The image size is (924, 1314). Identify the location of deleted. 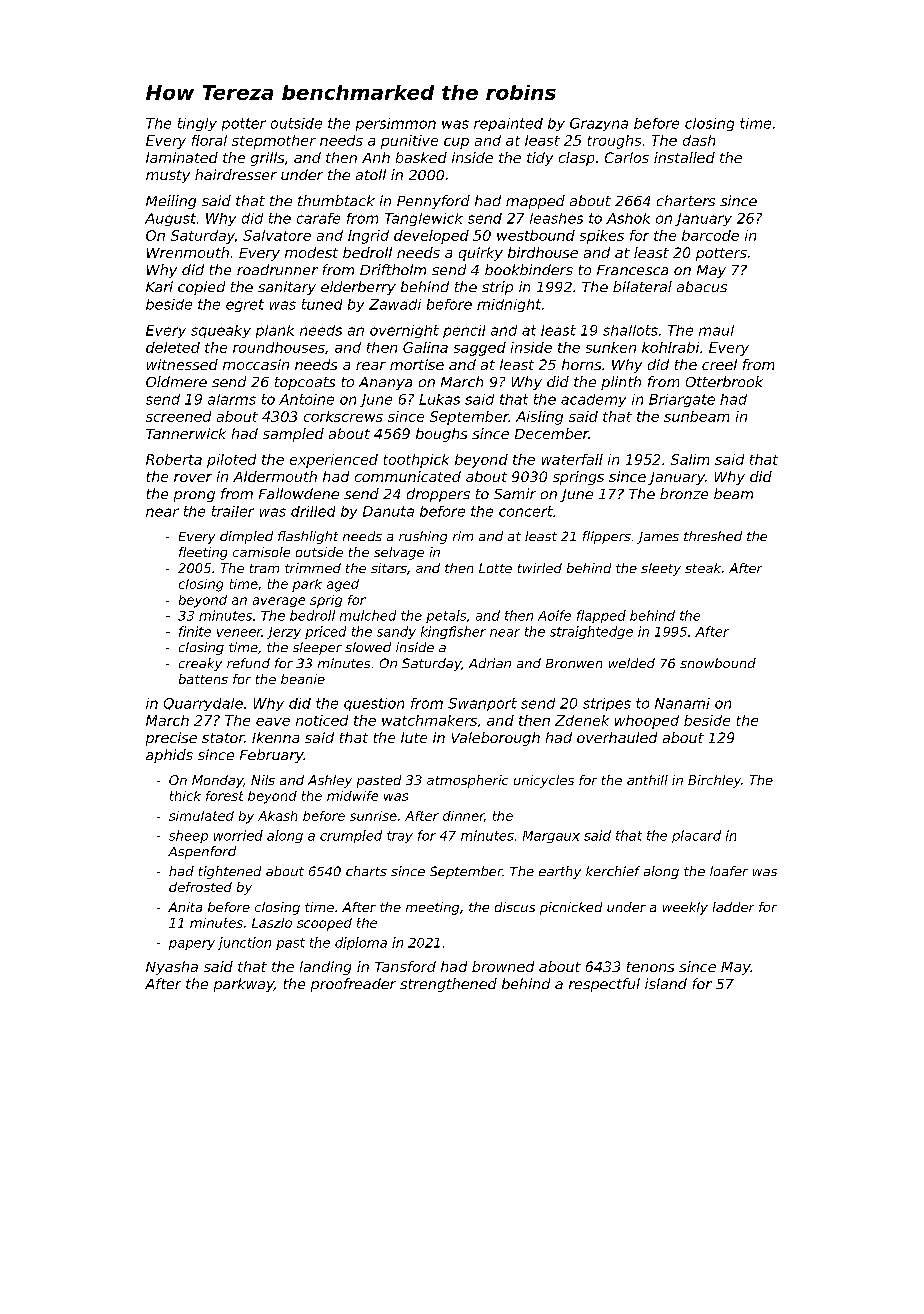
(173, 347).
